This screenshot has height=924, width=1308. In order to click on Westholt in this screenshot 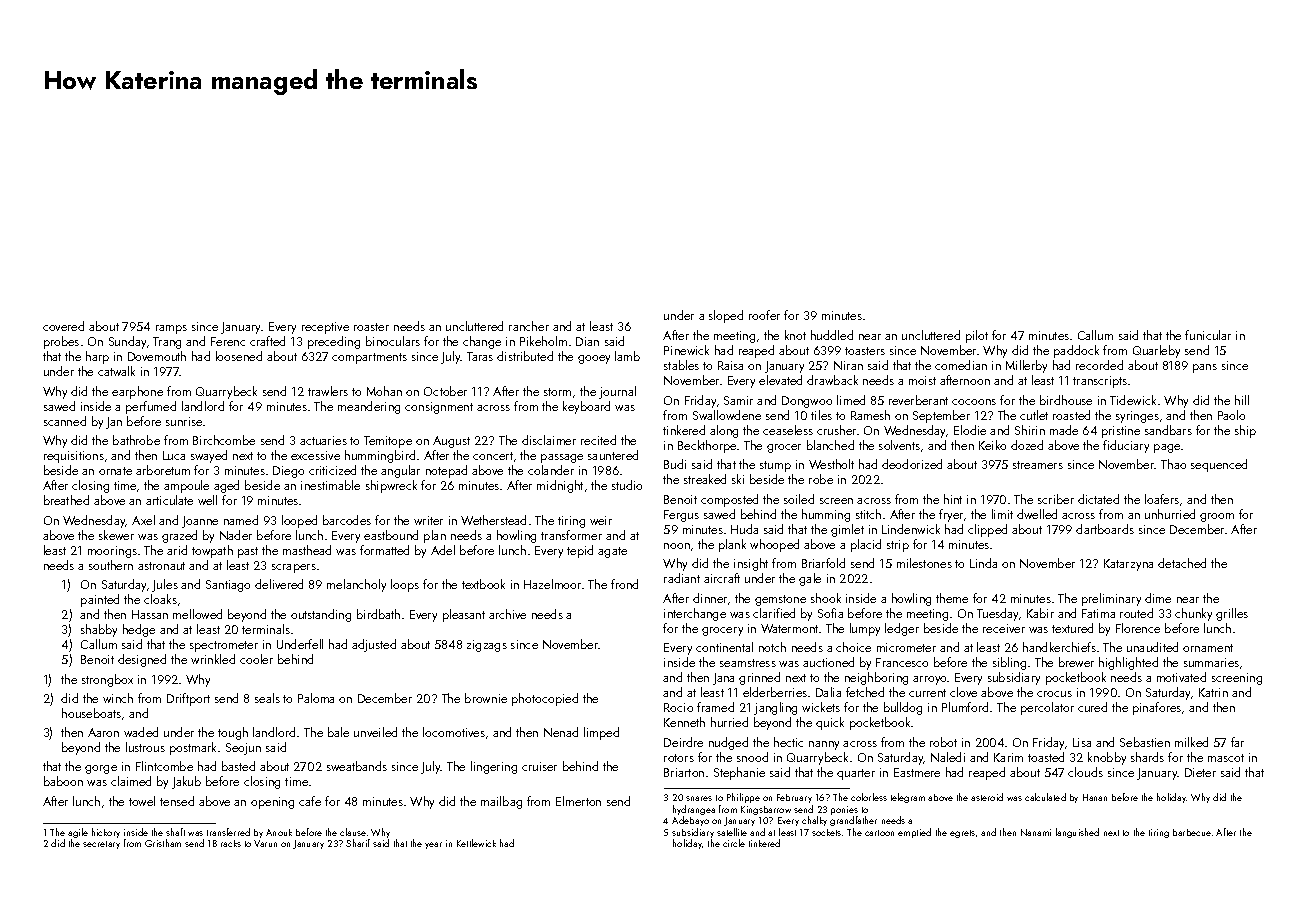, I will do `click(831, 464)`.
